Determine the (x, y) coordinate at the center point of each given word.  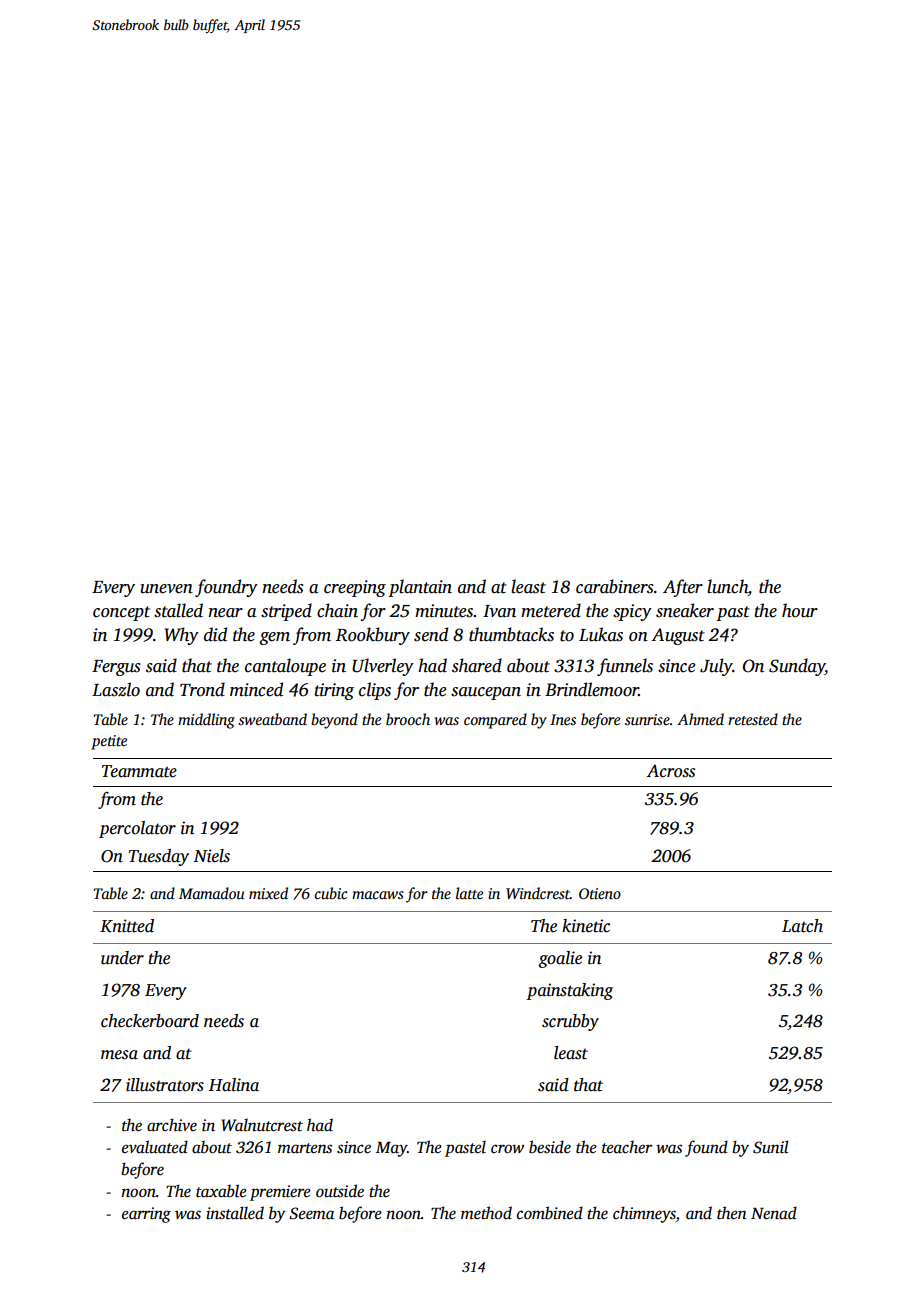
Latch (802, 926)
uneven (166, 589)
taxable (221, 1191)
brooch (408, 719)
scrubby (570, 1022)
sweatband (272, 719)
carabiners (614, 586)
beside (550, 1147)
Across (670, 771)
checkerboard (150, 1021)
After (683, 588)
